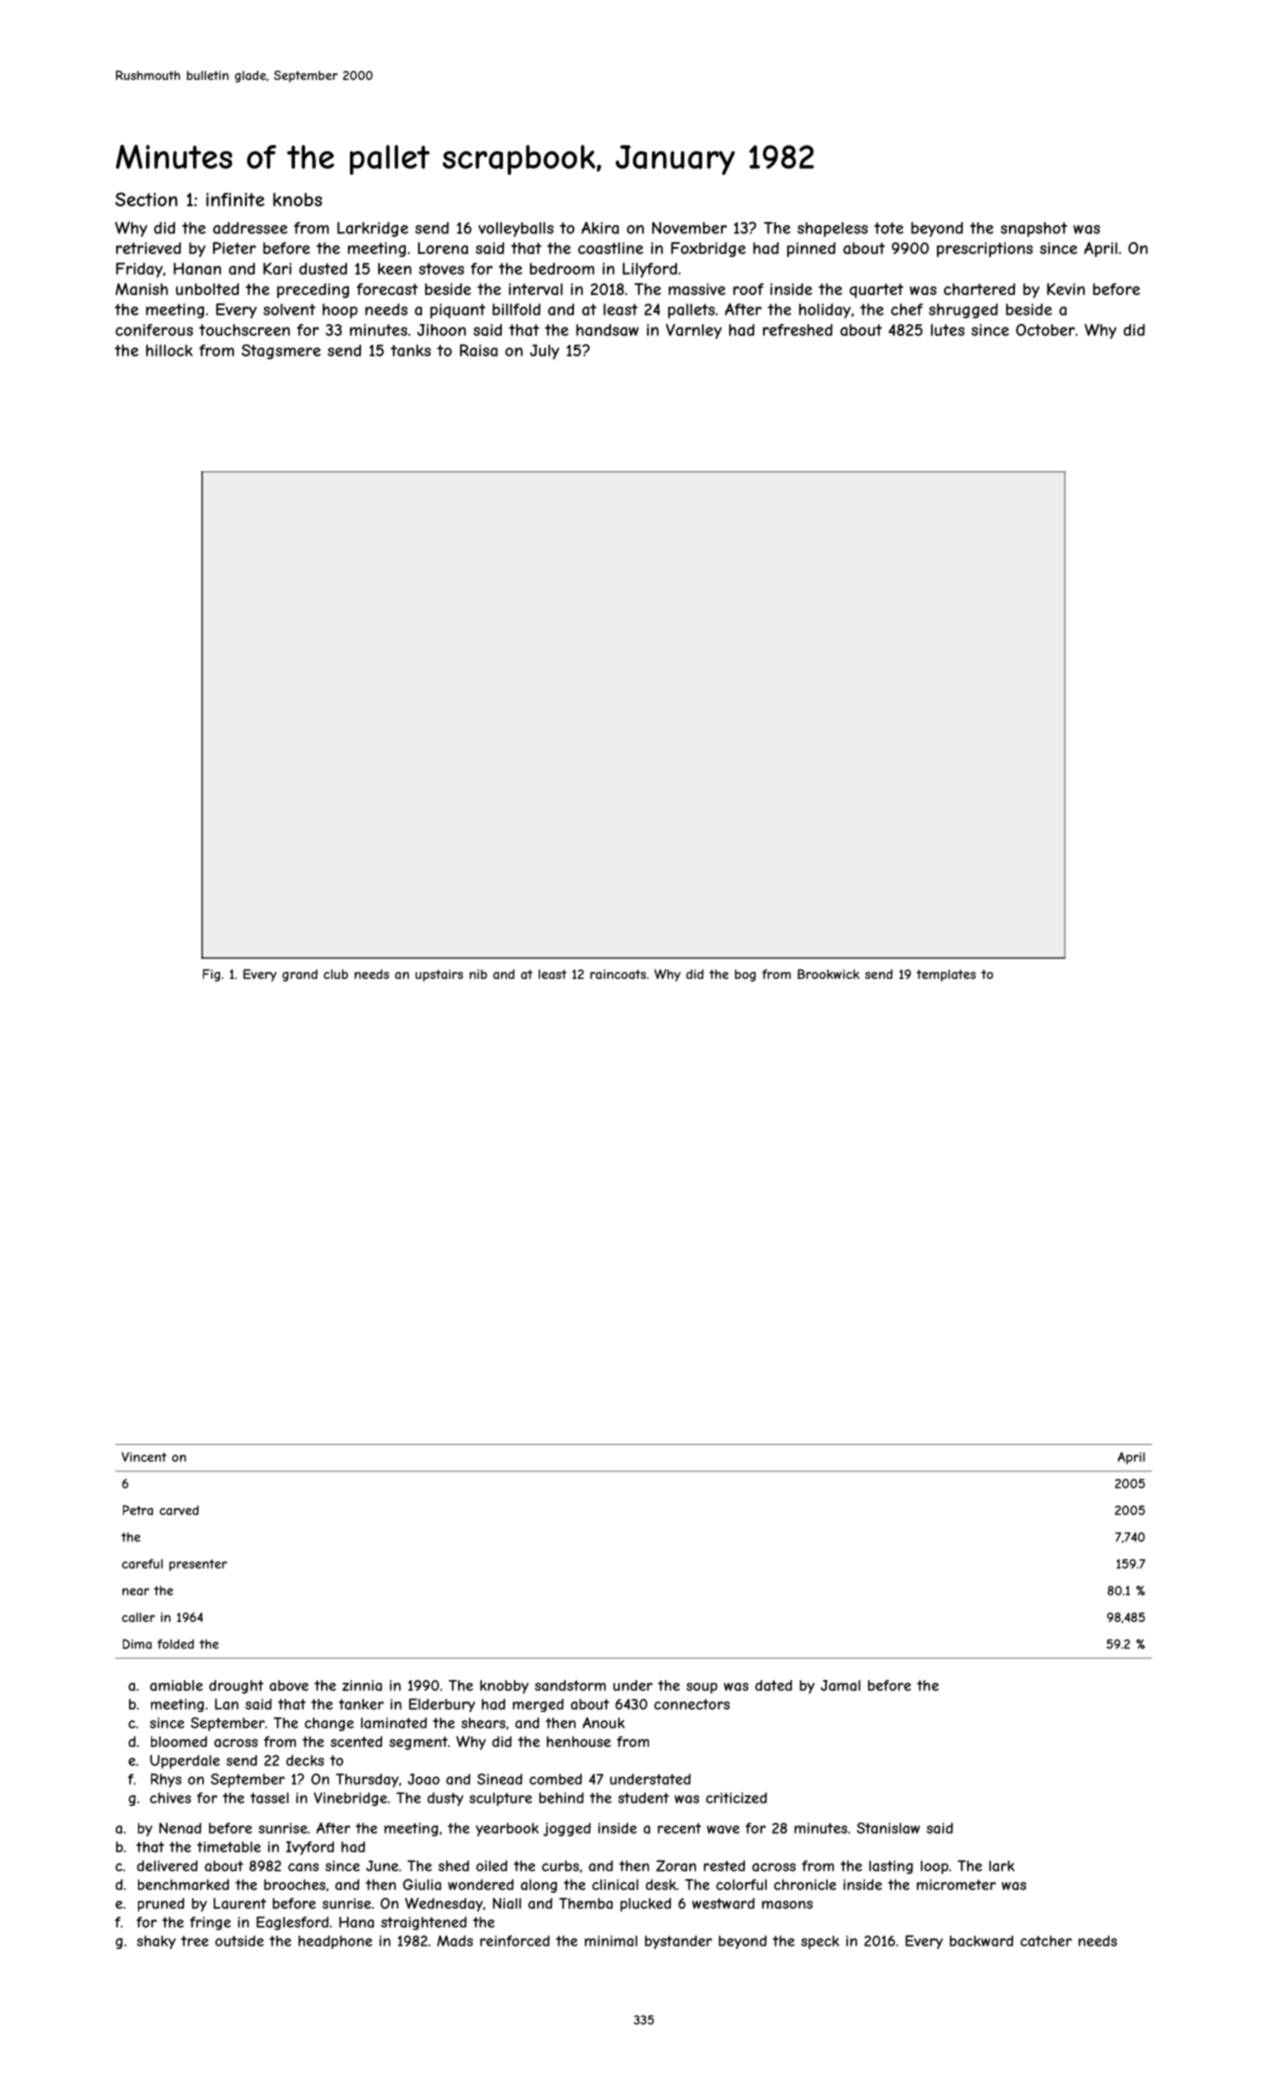 This image has height=2087, width=1267. What do you see at coordinates (139, 270) in the image?
I see `Friday` at bounding box center [139, 270].
